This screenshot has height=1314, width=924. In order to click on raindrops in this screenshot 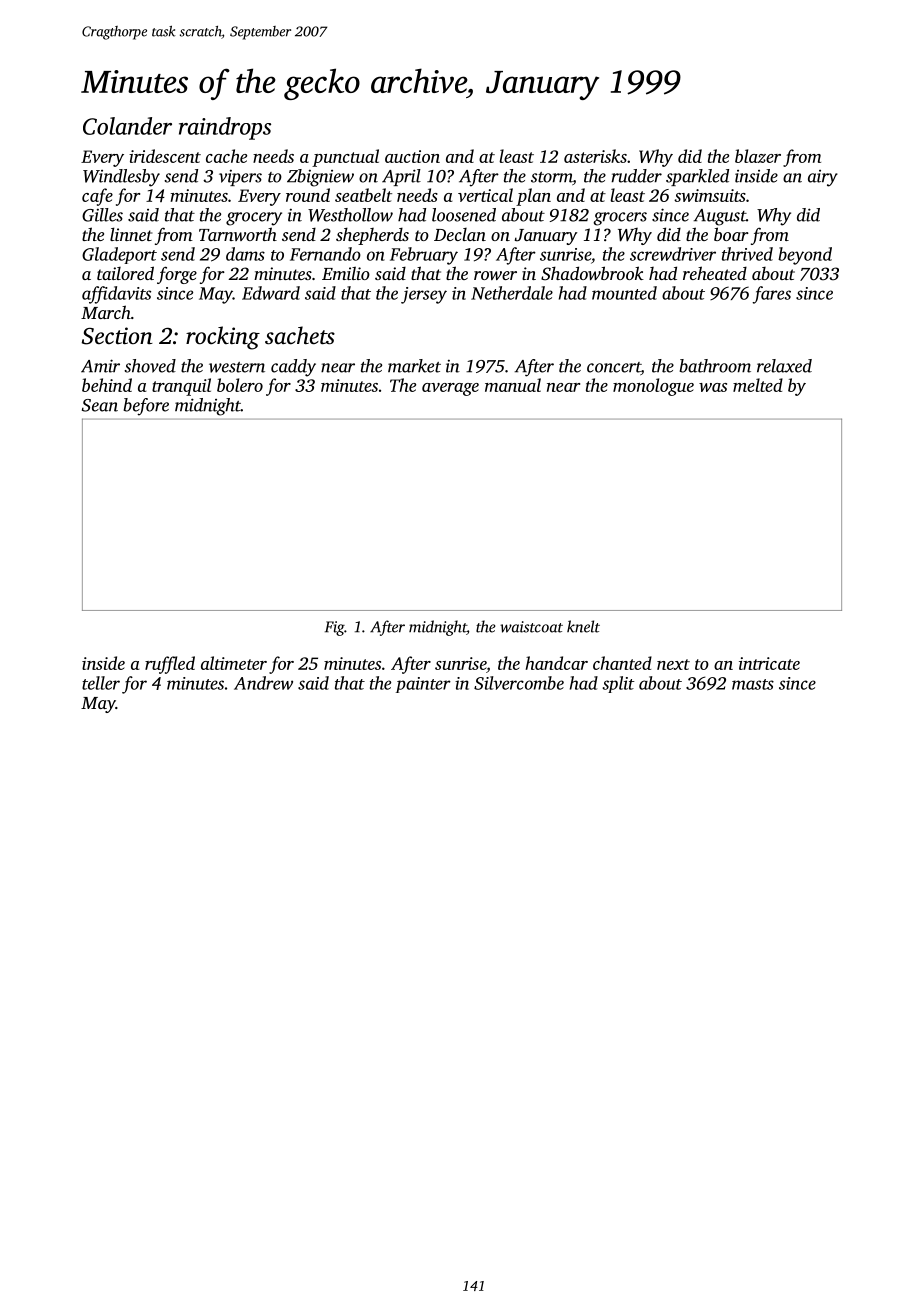, I will do `click(225, 128)`.
